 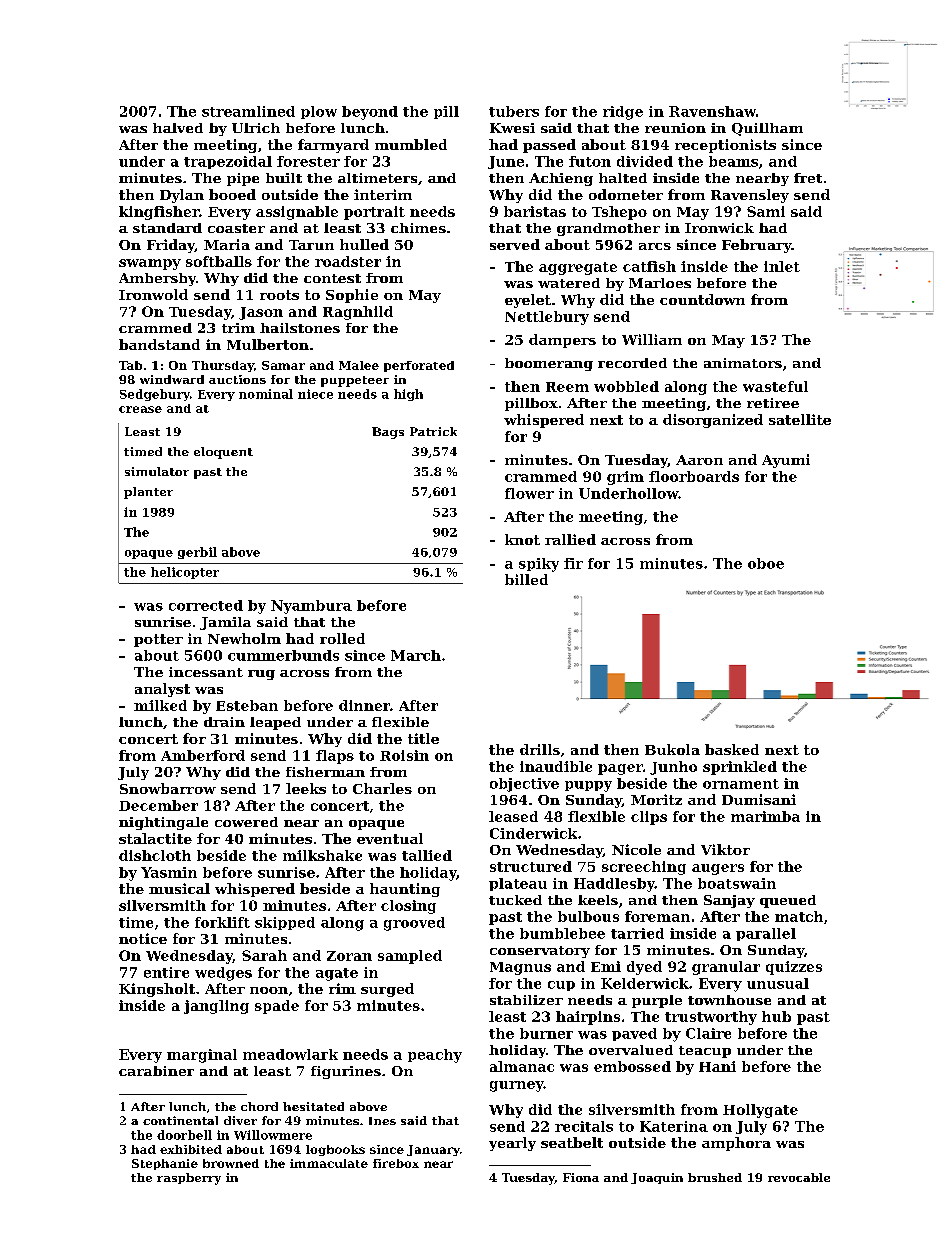 I want to click on Ironwick, so click(x=719, y=228).
